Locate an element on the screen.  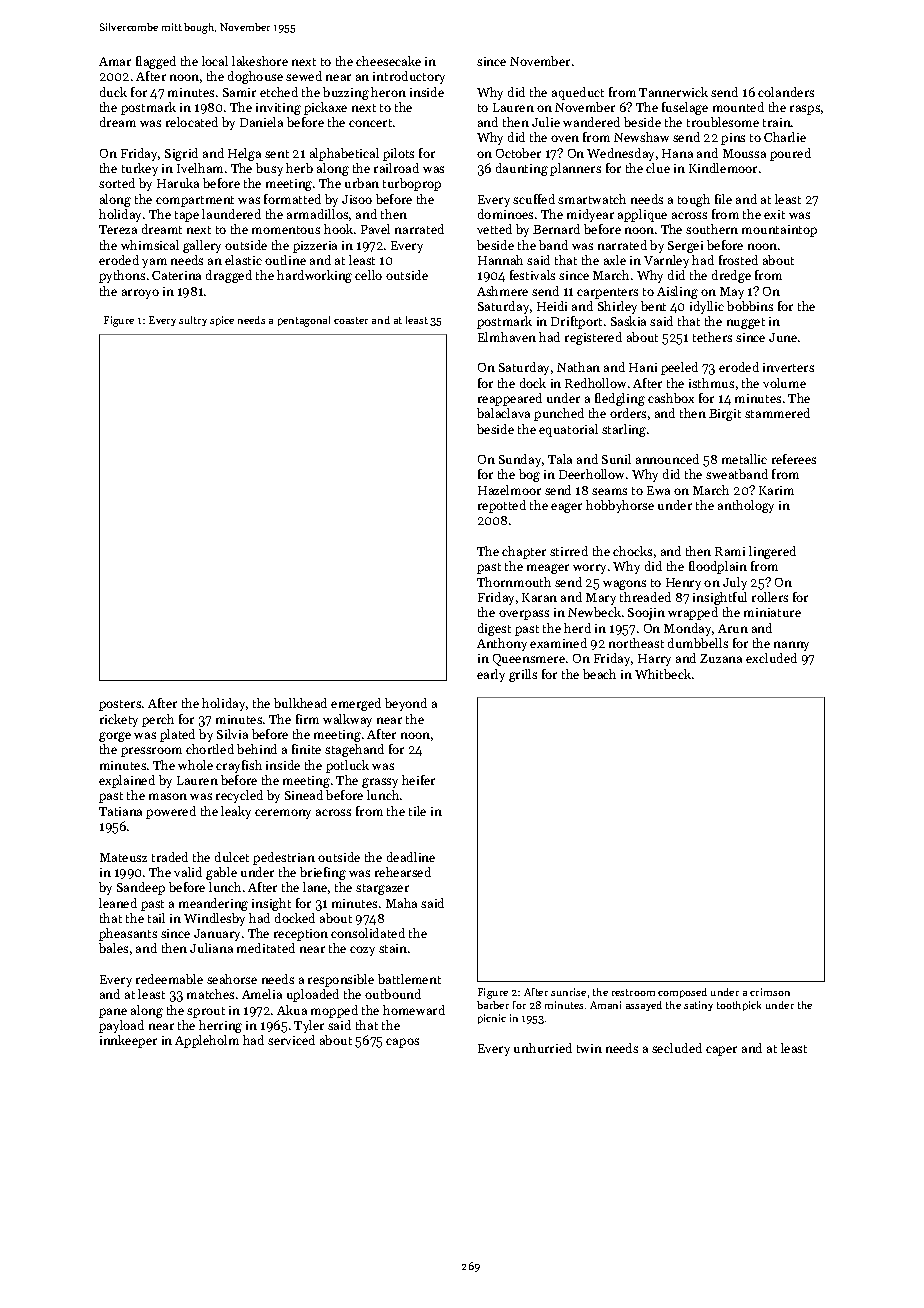
colanders is located at coordinates (786, 92).
